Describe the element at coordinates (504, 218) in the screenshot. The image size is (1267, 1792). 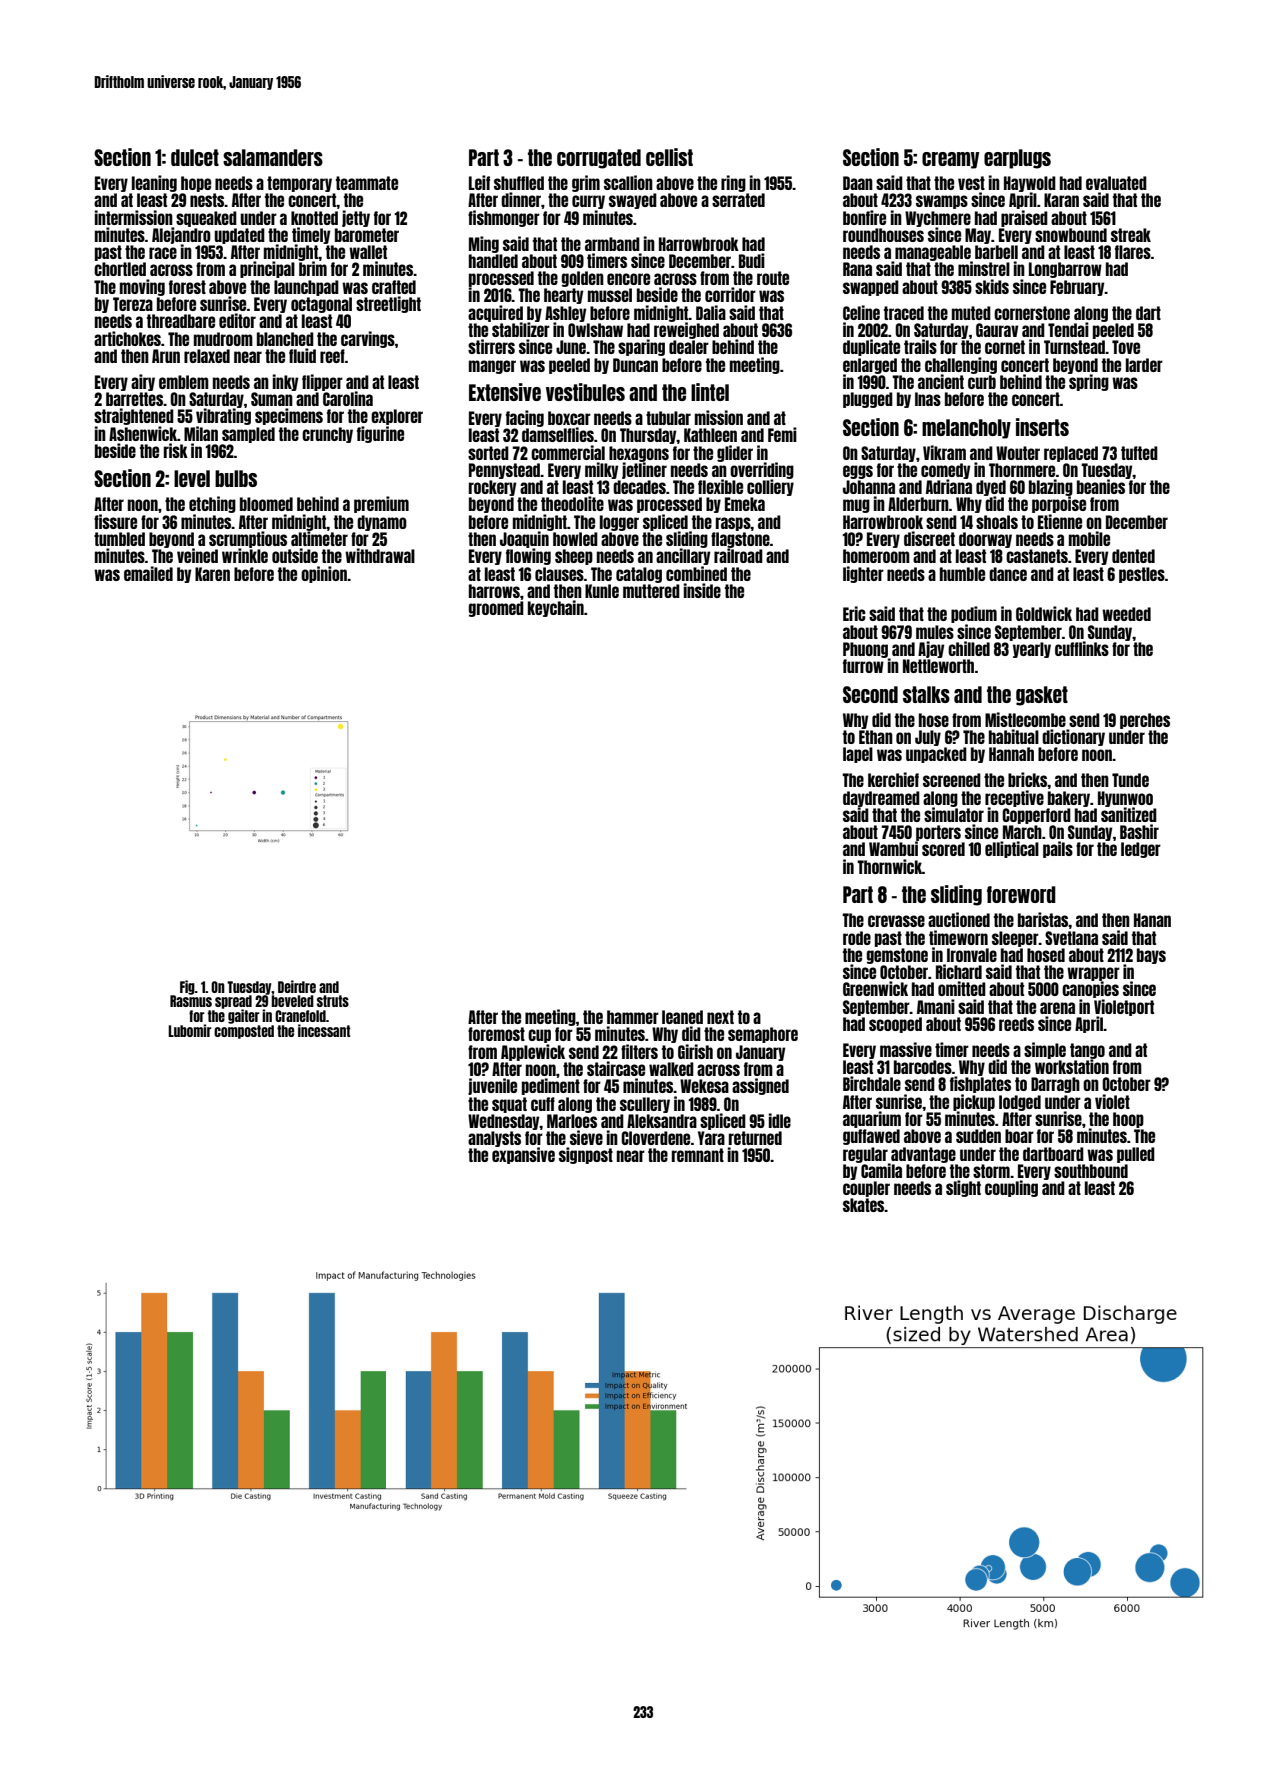
I see `fishmonger` at that location.
